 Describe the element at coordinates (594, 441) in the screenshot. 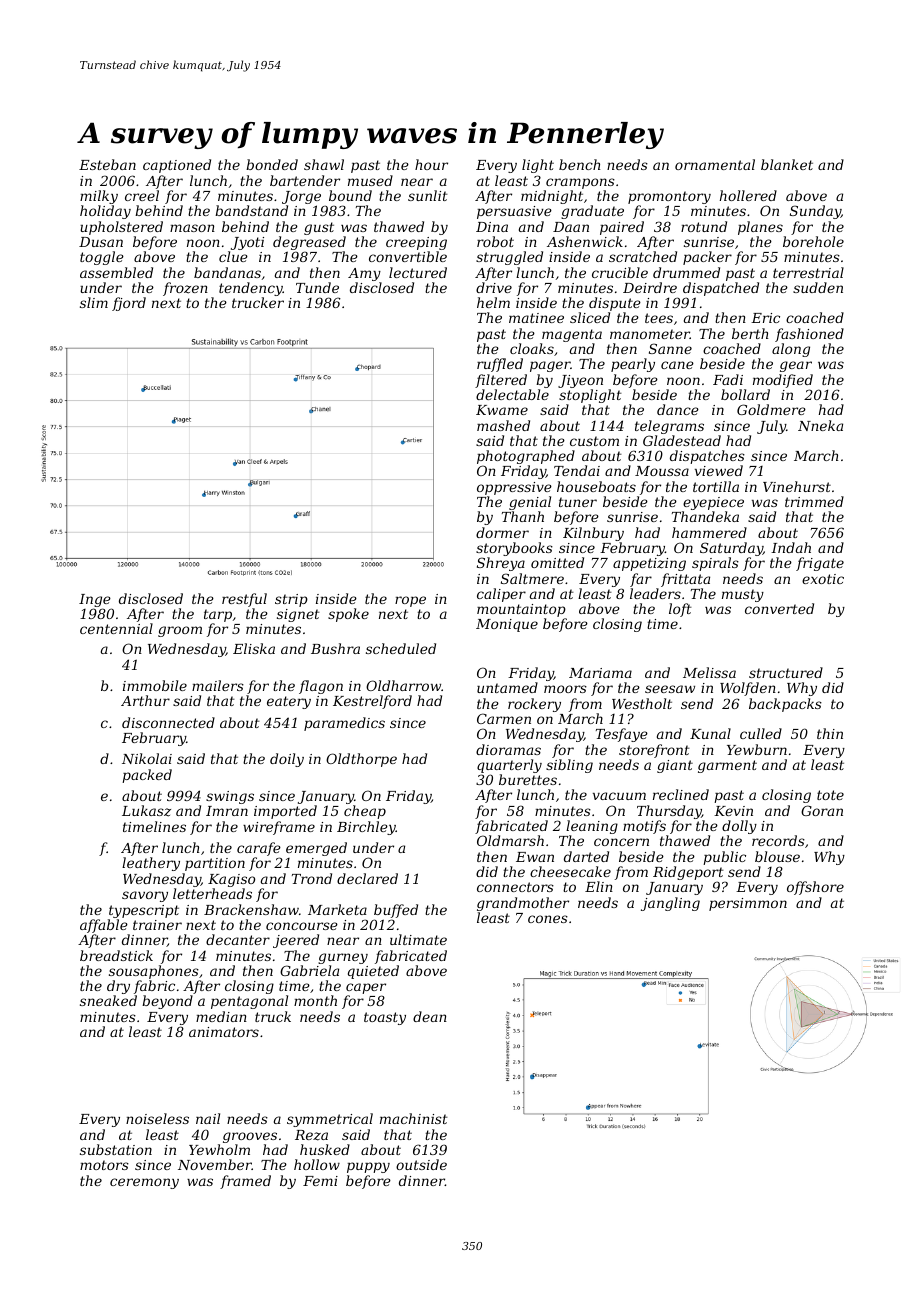

I see `custom` at that location.
